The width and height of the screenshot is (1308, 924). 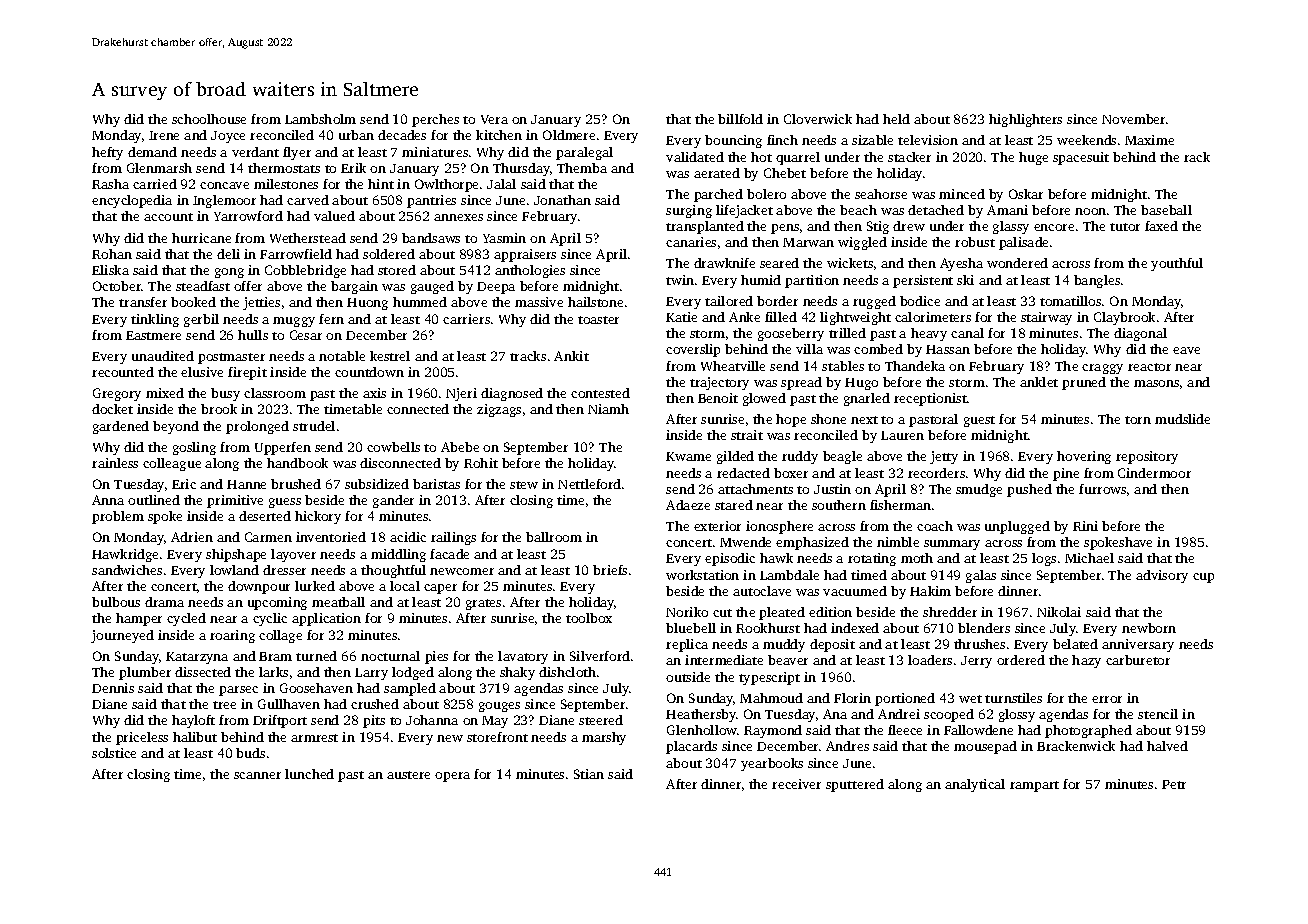 I want to click on November, so click(x=1133, y=119).
